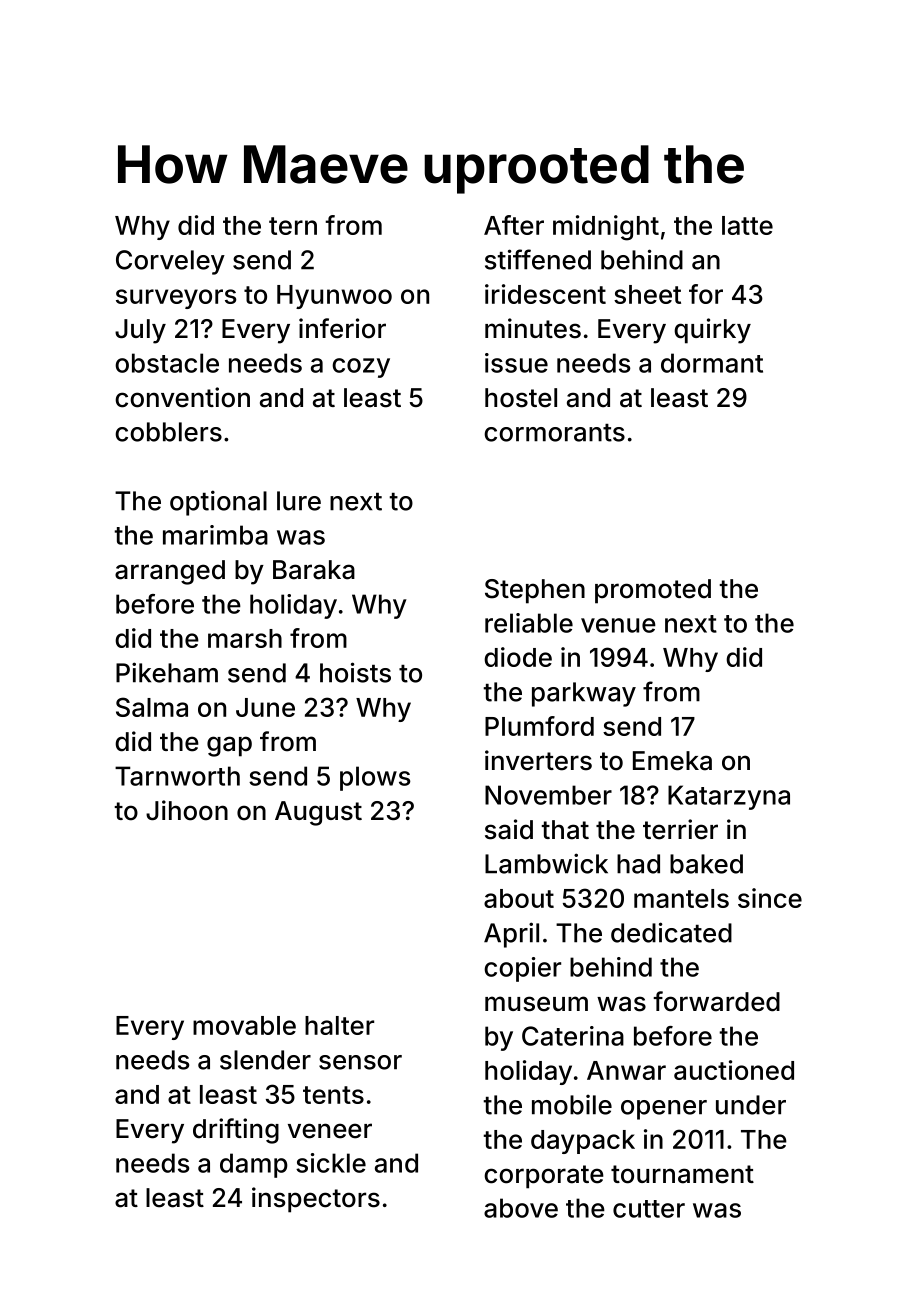 The width and height of the screenshot is (924, 1311). Describe the element at coordinates (293, 226) in the screenshot. I see `tern` at that location.
